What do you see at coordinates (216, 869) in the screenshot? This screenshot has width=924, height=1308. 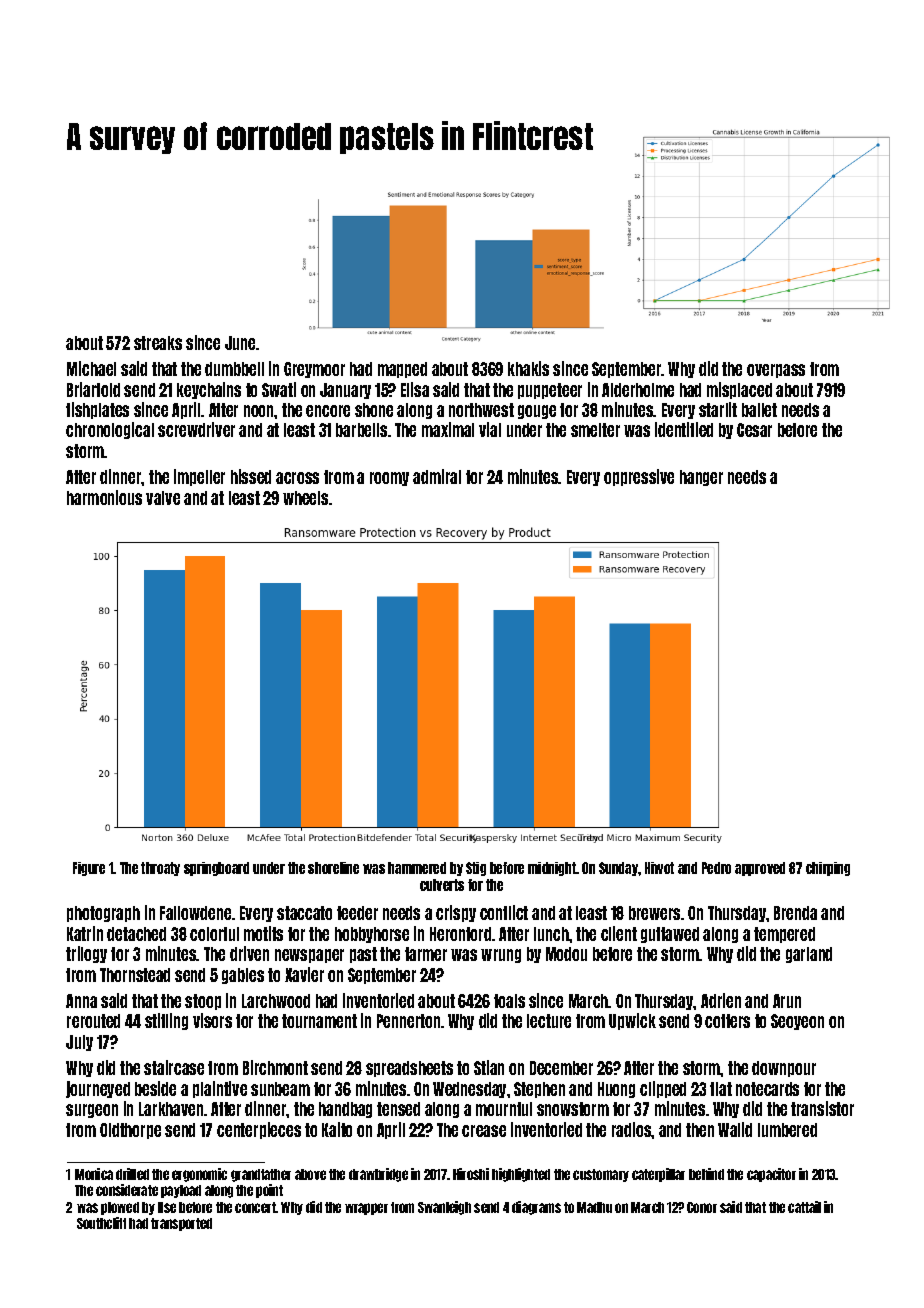 I see `springboard` at bounding box center [216, 869].
